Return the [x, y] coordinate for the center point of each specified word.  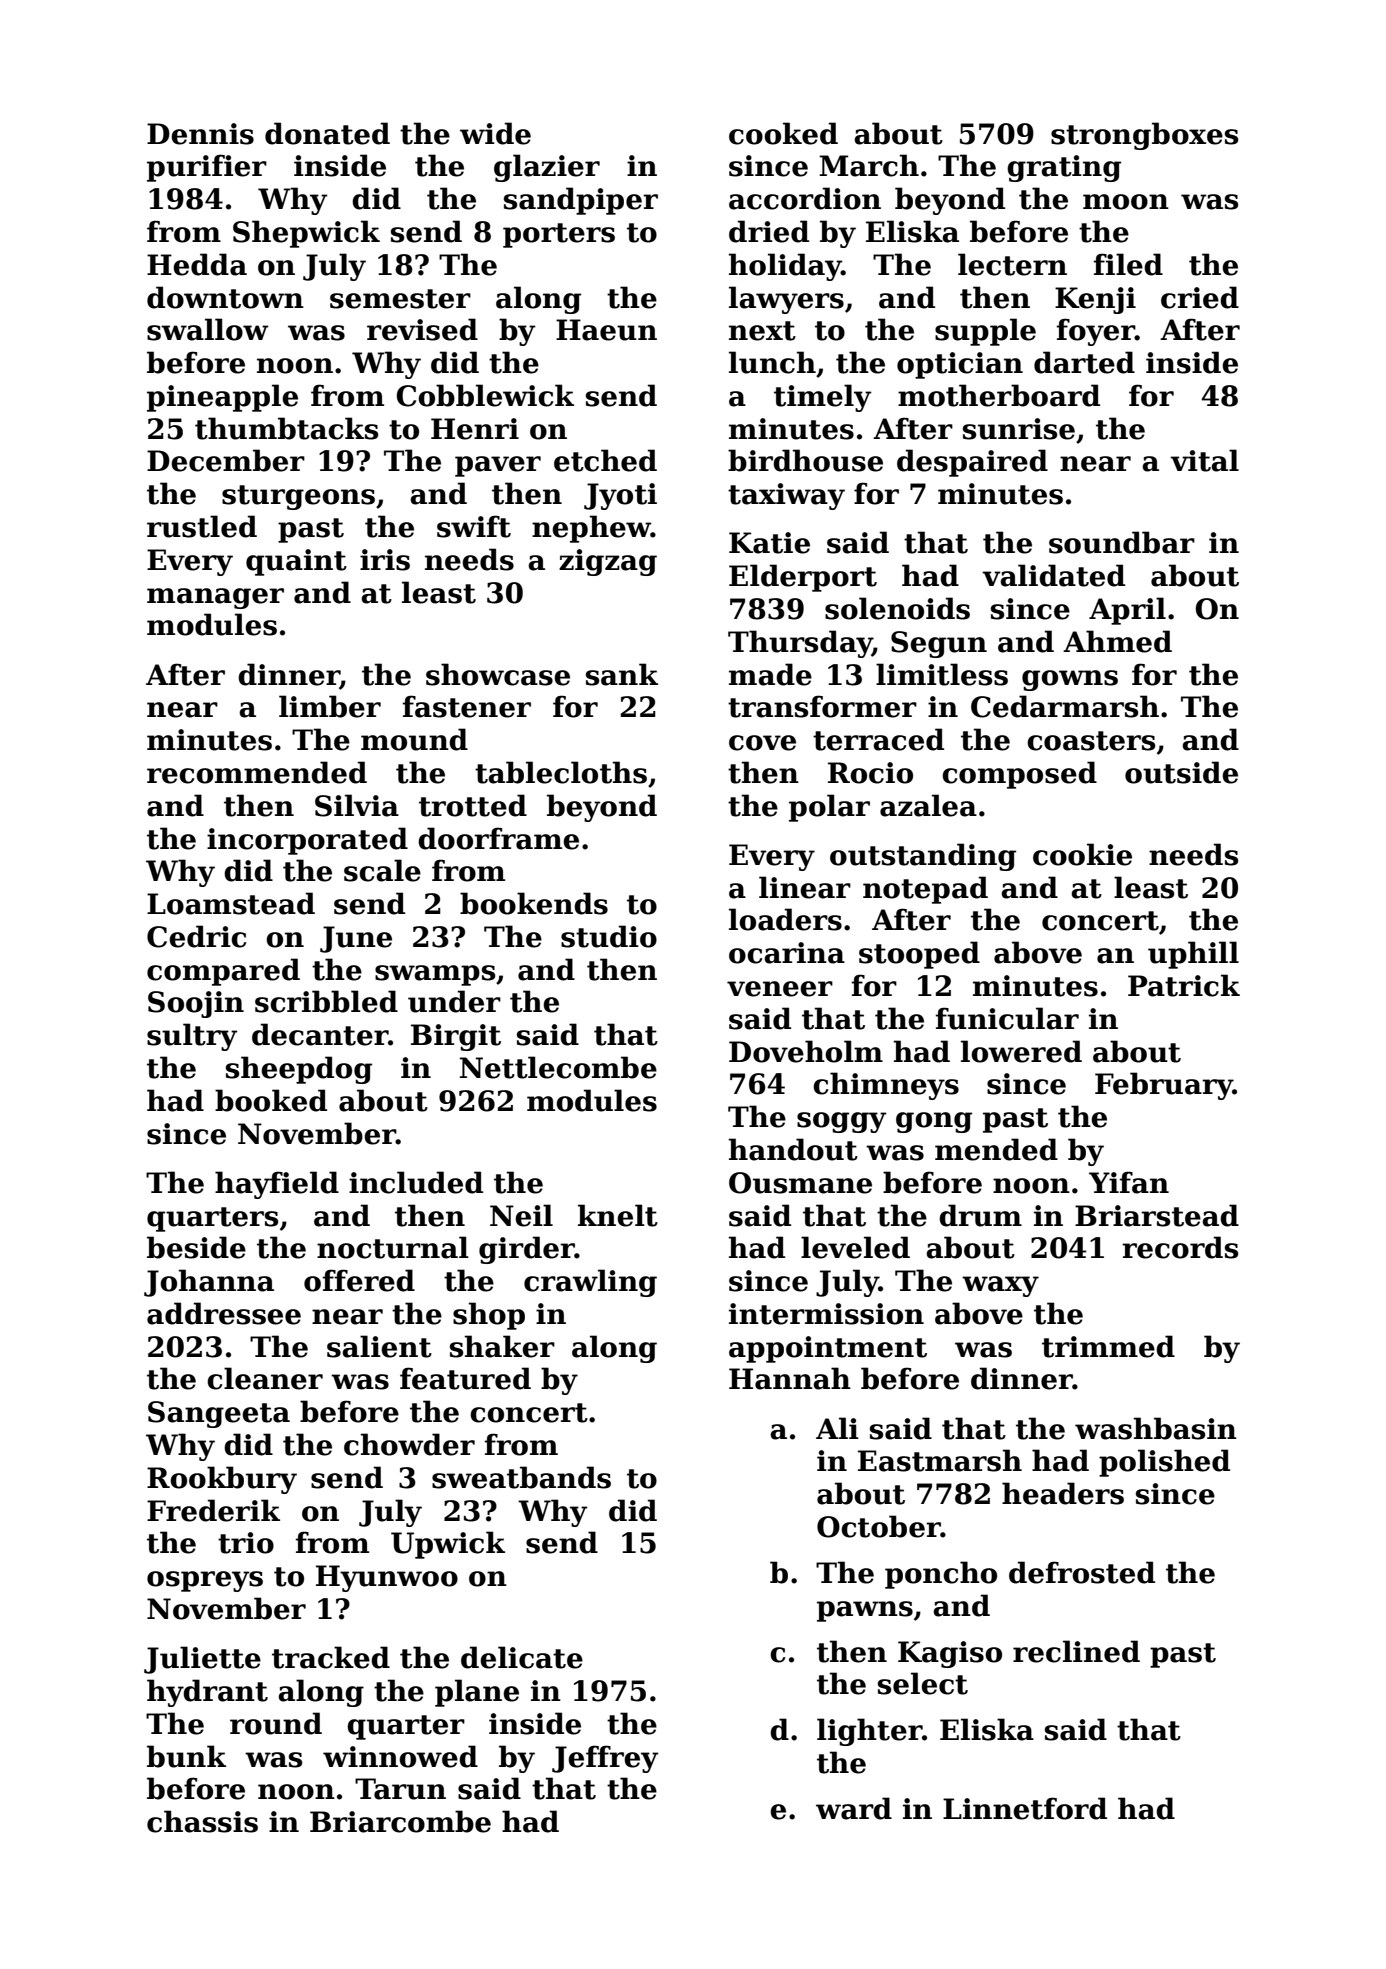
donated [327, 133]
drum [980, 1215]
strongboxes [1144, 136]
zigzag [608, 562]
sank [622, 674]
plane [477, 1693]
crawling [590, 1283]
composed [1019, 775]
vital [1204, 460]
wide [495, 133]
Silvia [357, 805]
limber [330, 706]
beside [196, 1247]
